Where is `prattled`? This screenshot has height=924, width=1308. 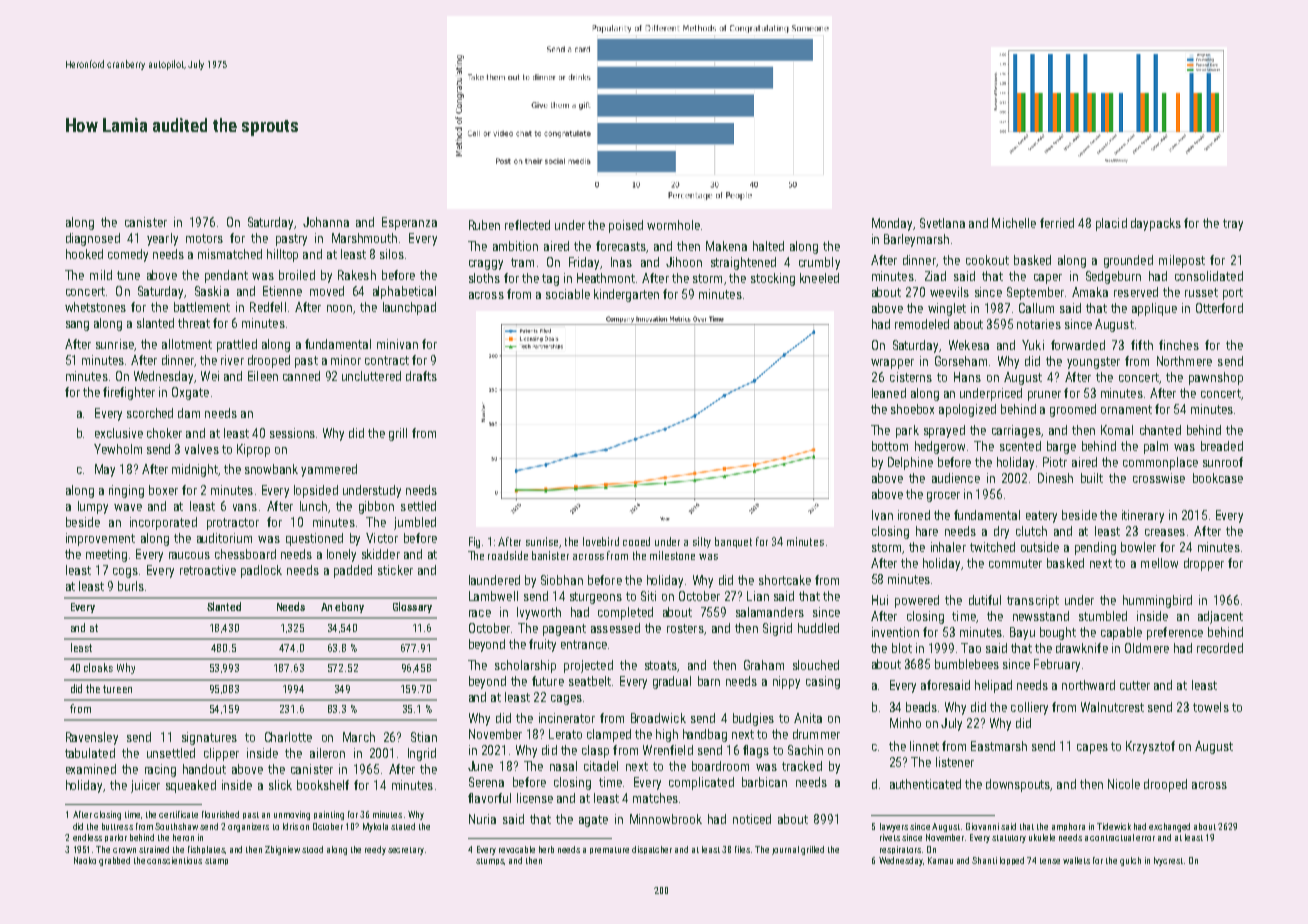
prattled is located at coordinates (237, 345).
